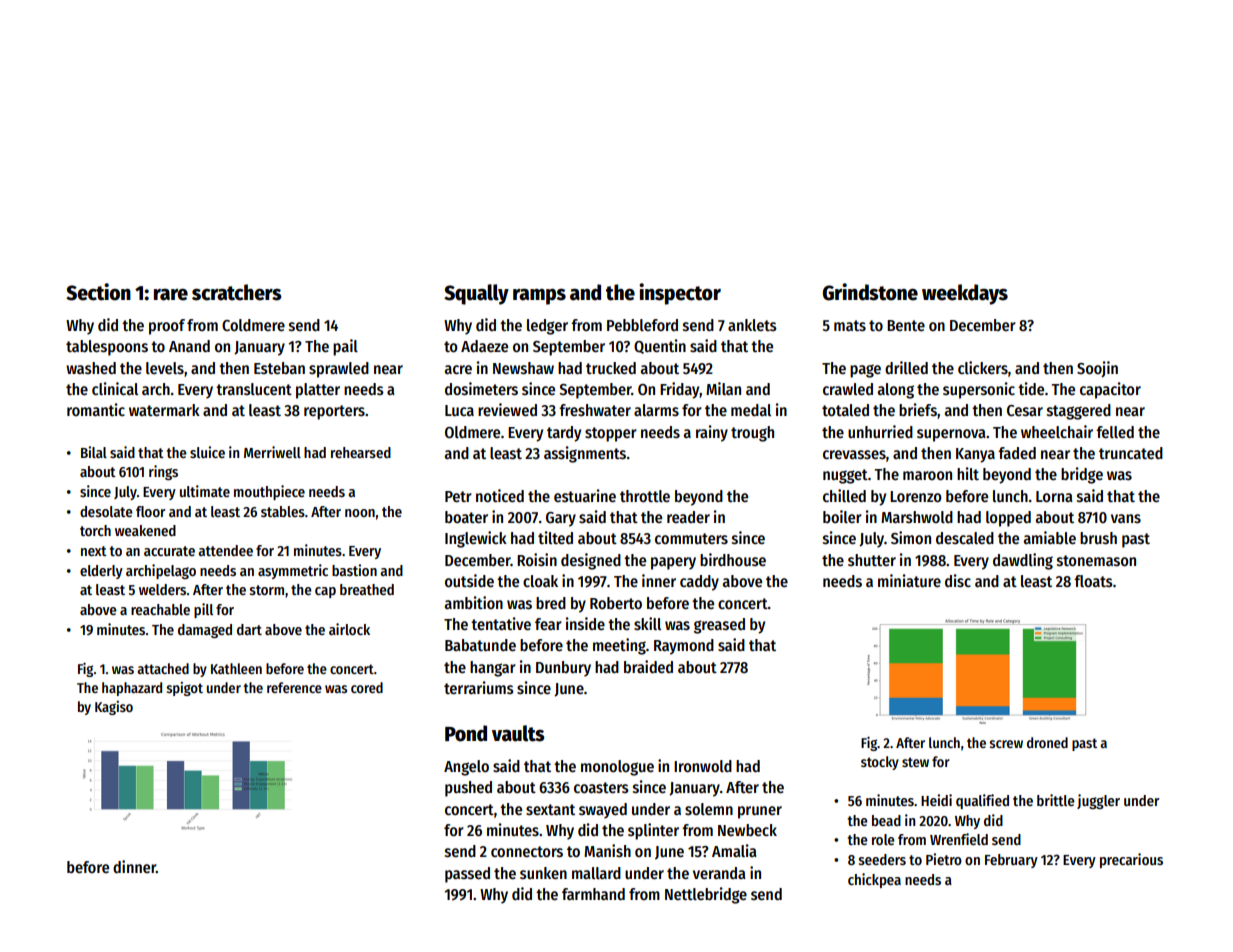  What do you see at coordinates (1131, 860) in the screenshot?
I see `precarious` at bounding box center [1131, 860].
